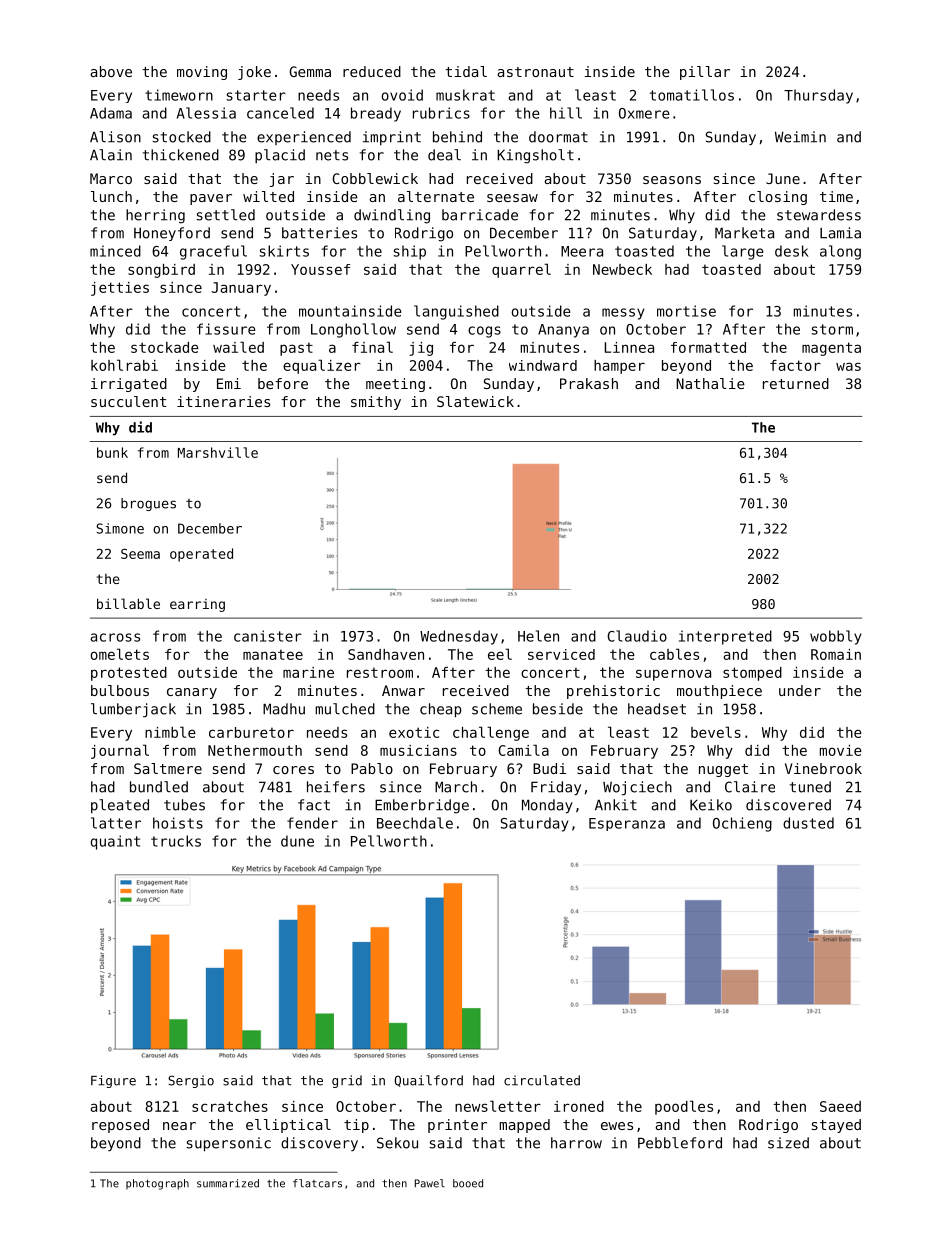 This image has height=1233, width=952. I want to click on bundled, so click(159, 787).
